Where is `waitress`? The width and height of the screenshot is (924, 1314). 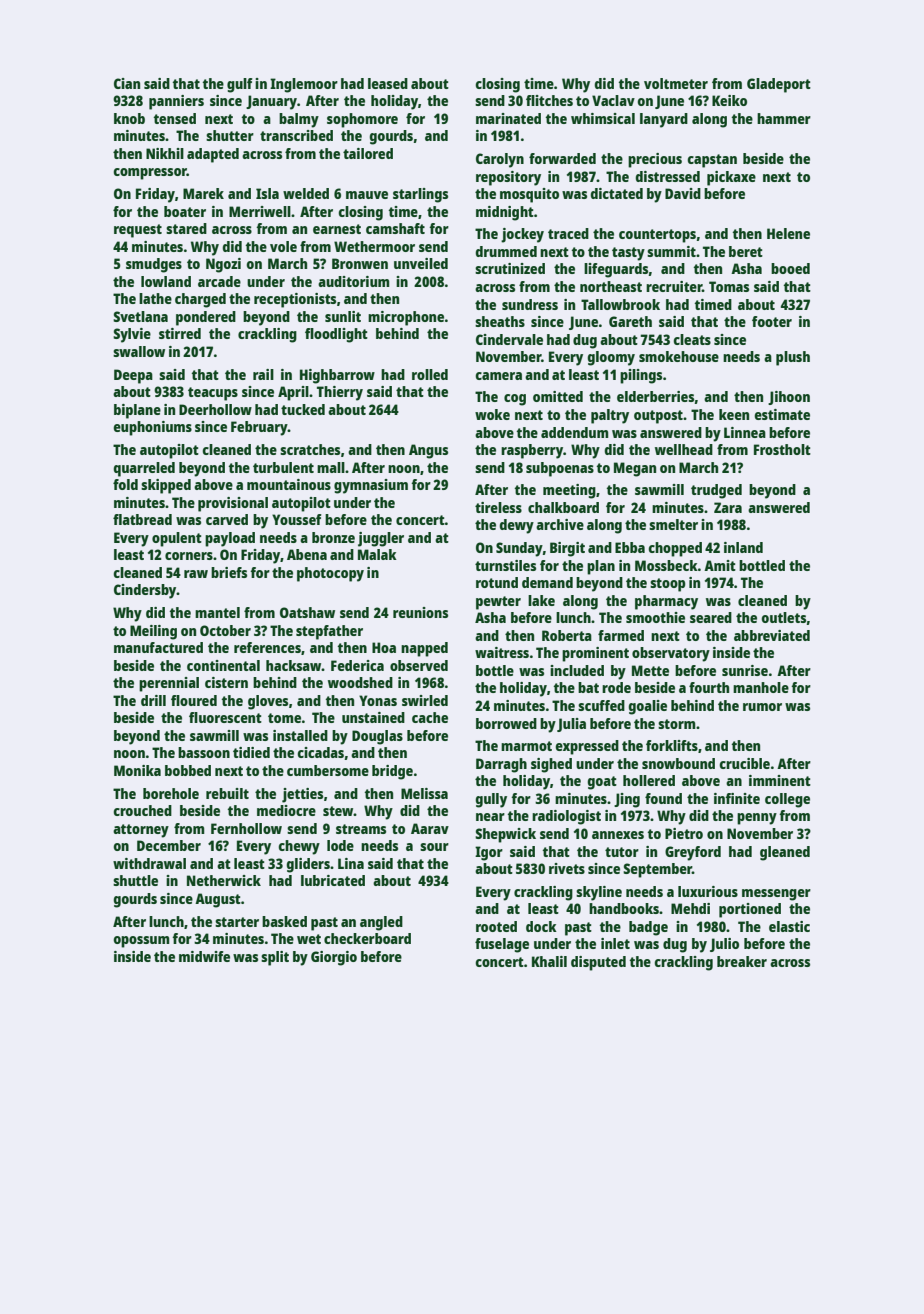 waitress is located at coordinates (502, 652).
